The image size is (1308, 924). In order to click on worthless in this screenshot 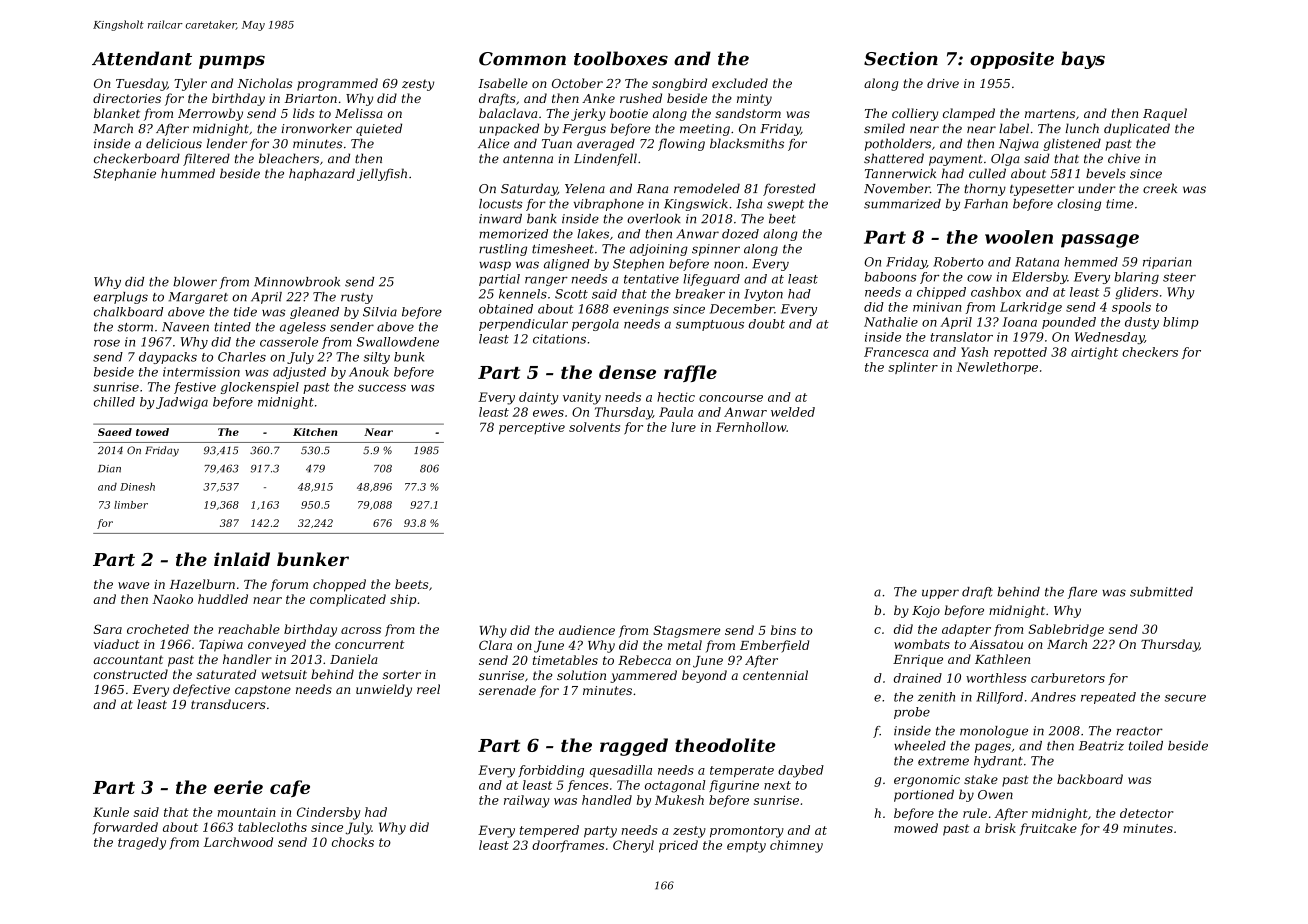, I will do `click(996, 678)`.
